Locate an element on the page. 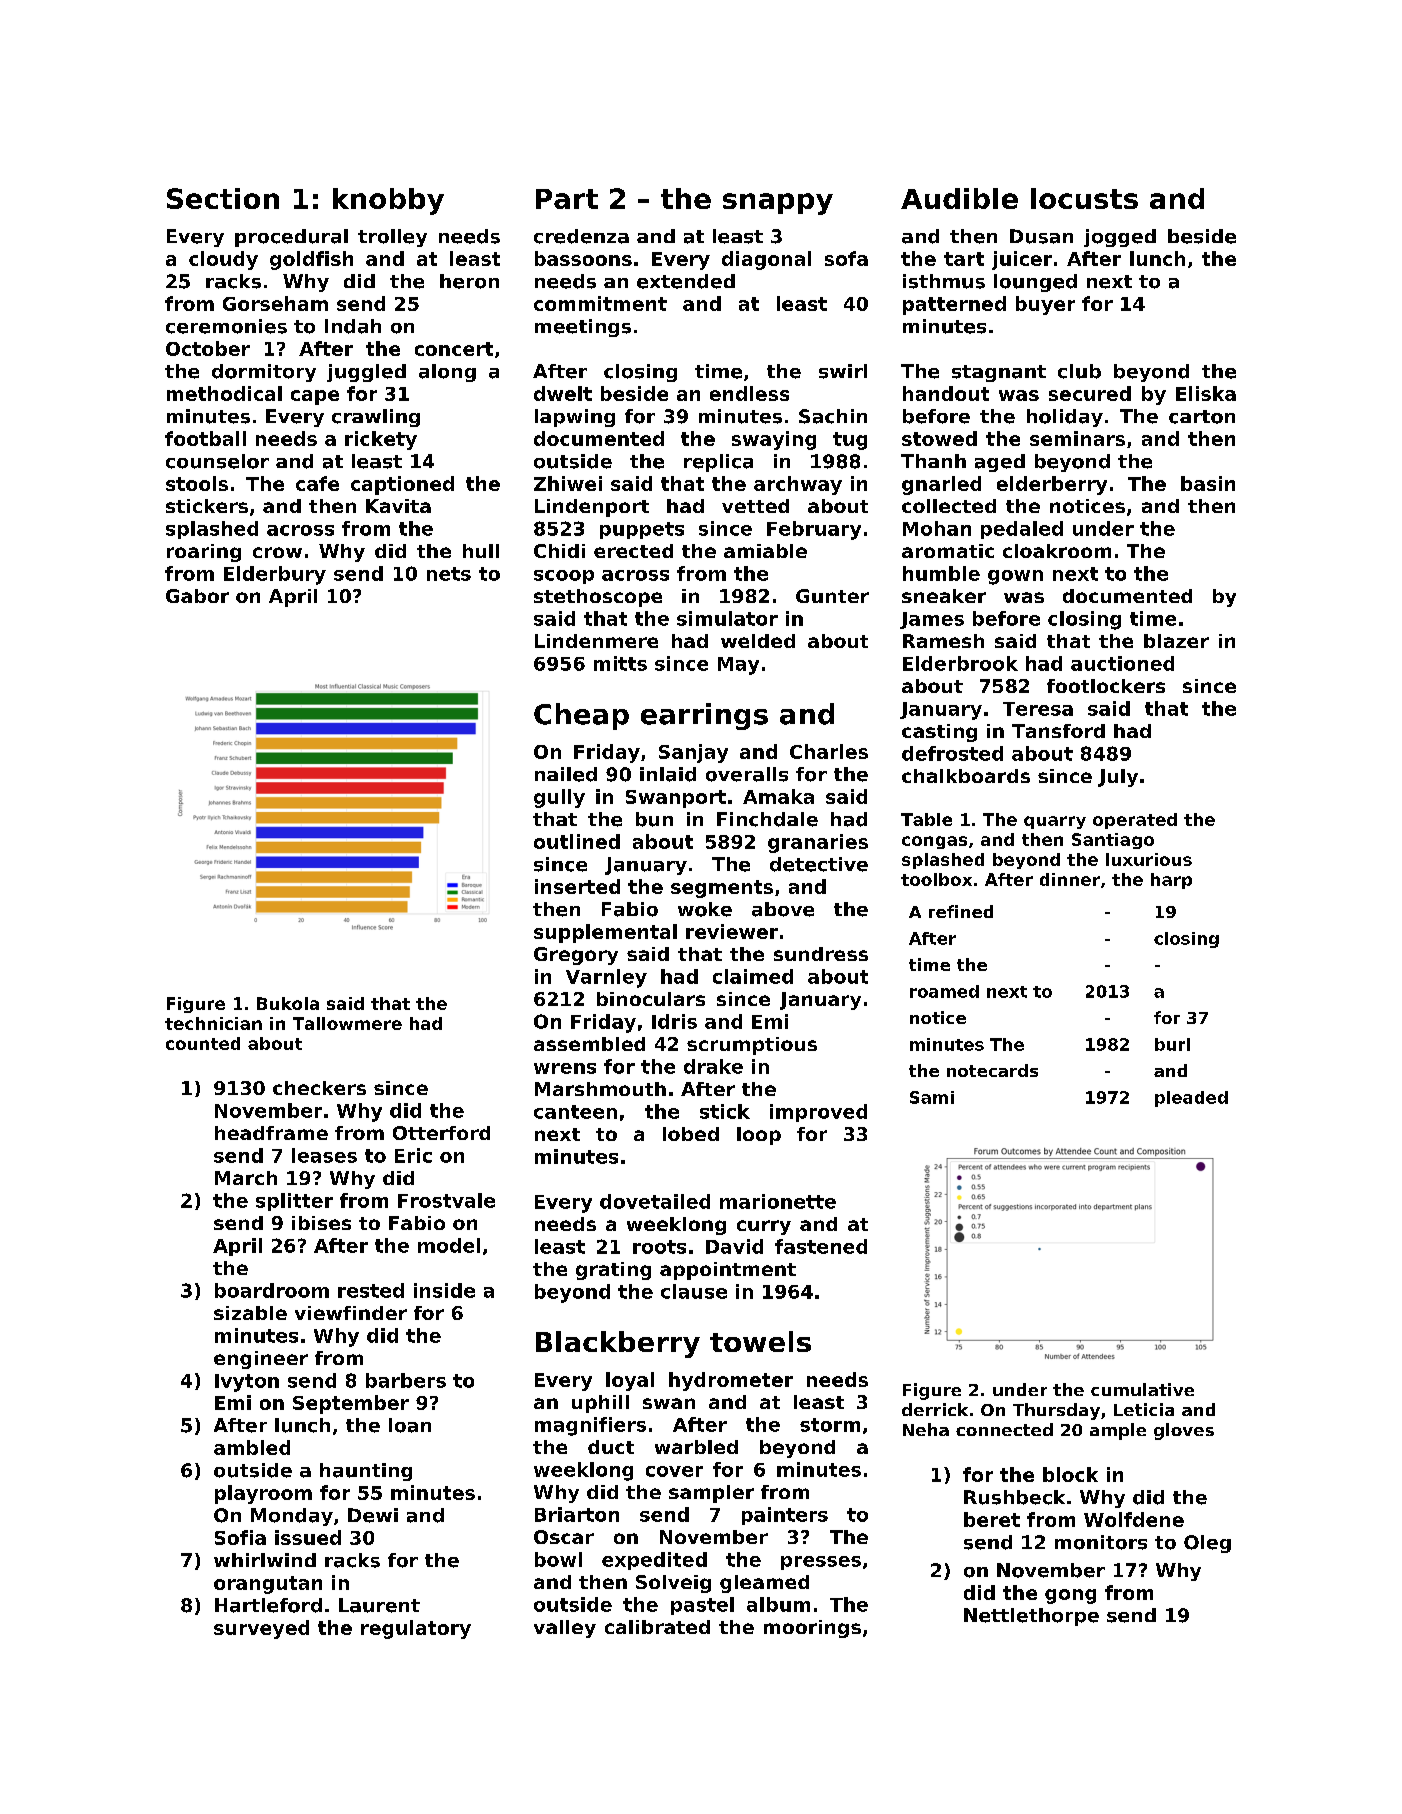 The image size is (1402, 1814). segments is located at coordinates (722, 889).
